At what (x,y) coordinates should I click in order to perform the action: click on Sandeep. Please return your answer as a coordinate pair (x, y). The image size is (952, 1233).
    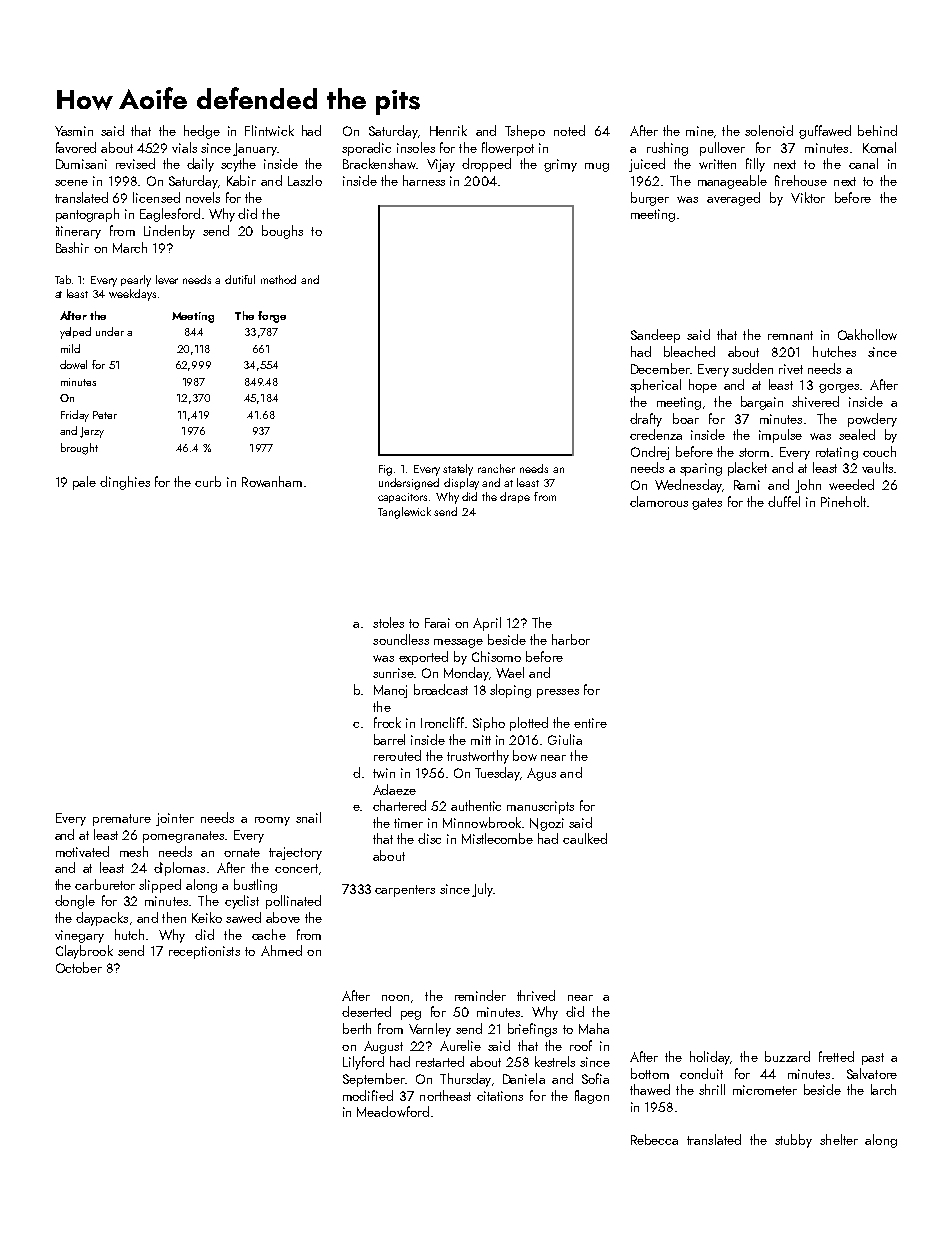
    Looking at the image, I should click on (655, 336).
